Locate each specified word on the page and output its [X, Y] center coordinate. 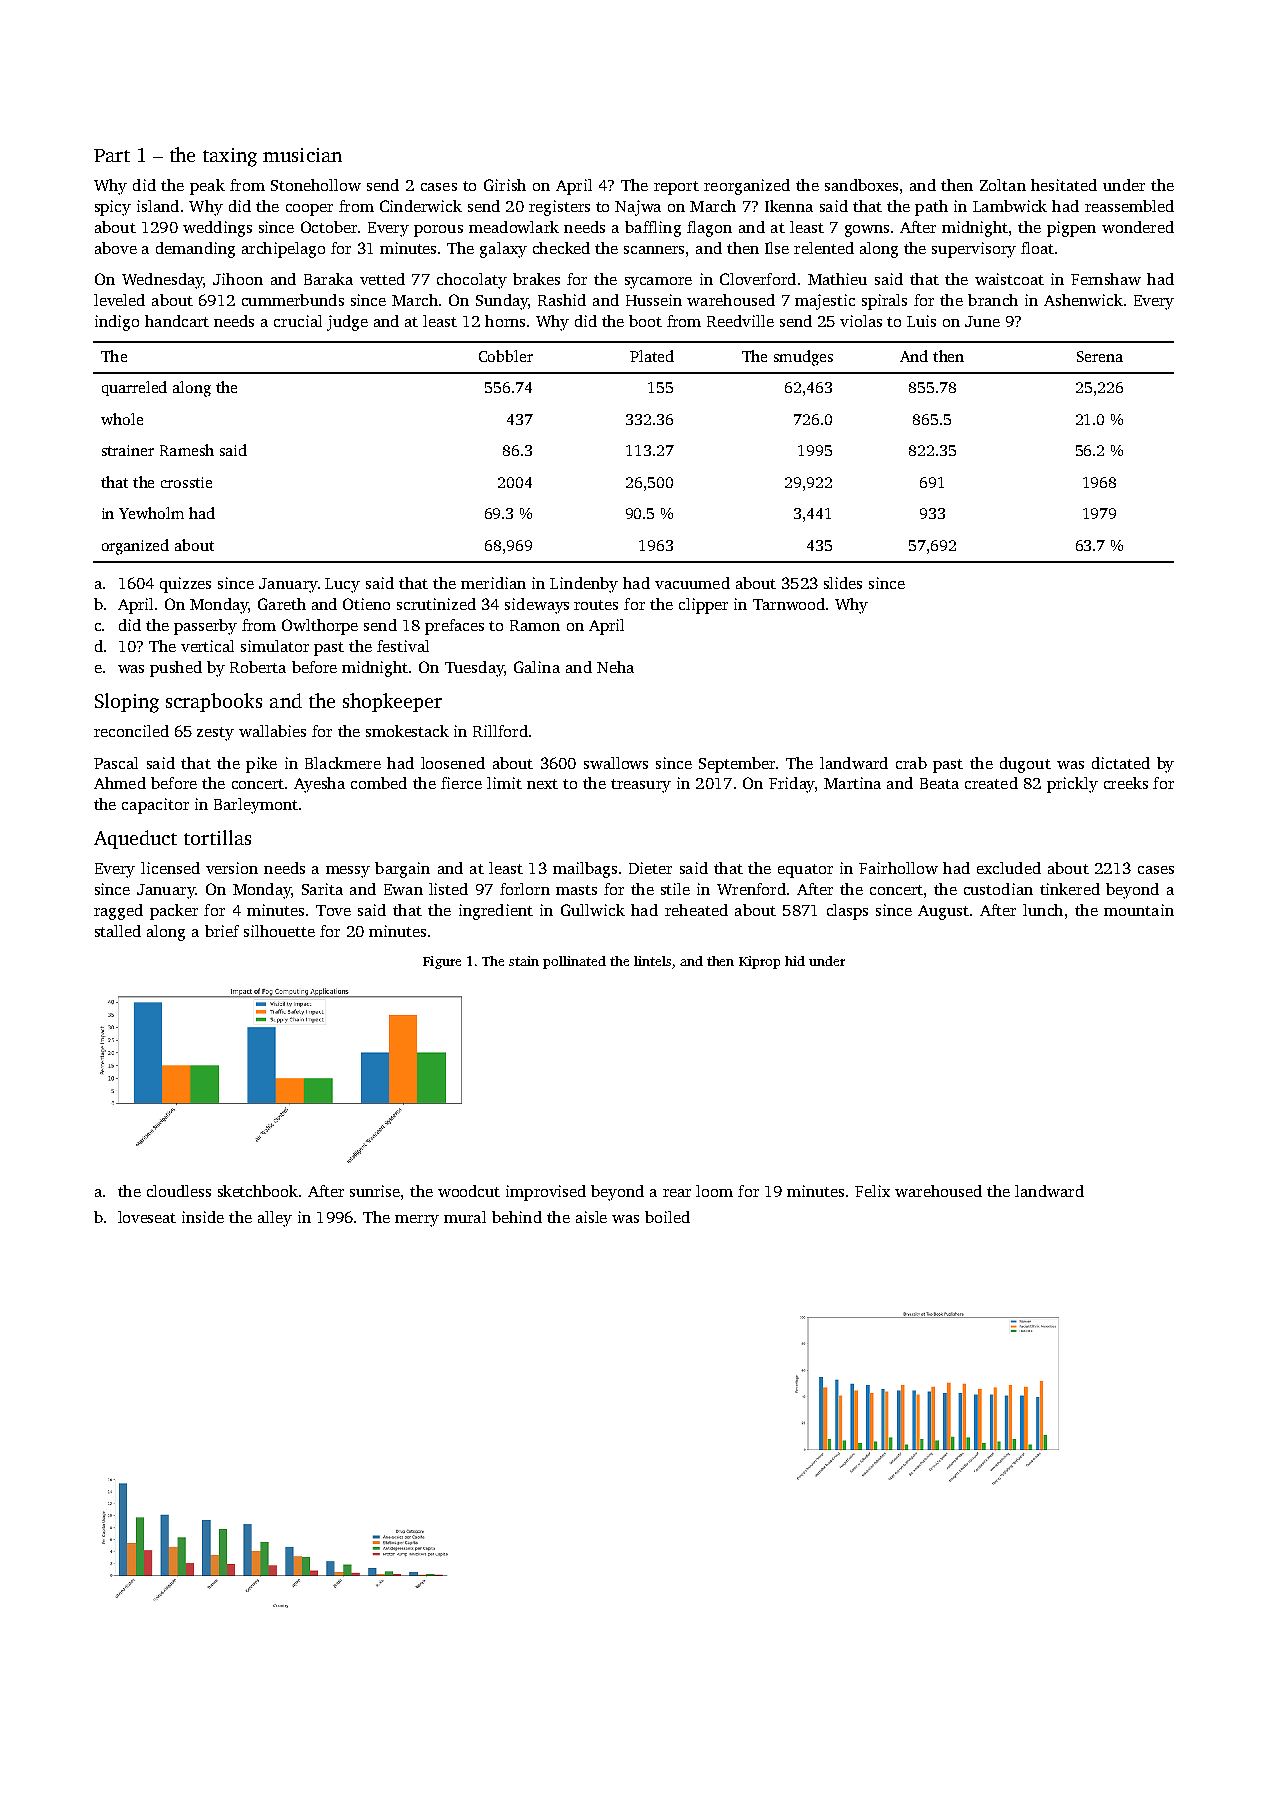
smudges [803, 358]
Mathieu [837, 279]
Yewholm [151, 513]
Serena [1100, 356]
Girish [505, 185]
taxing [230, 157]
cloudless [179, 1191]
